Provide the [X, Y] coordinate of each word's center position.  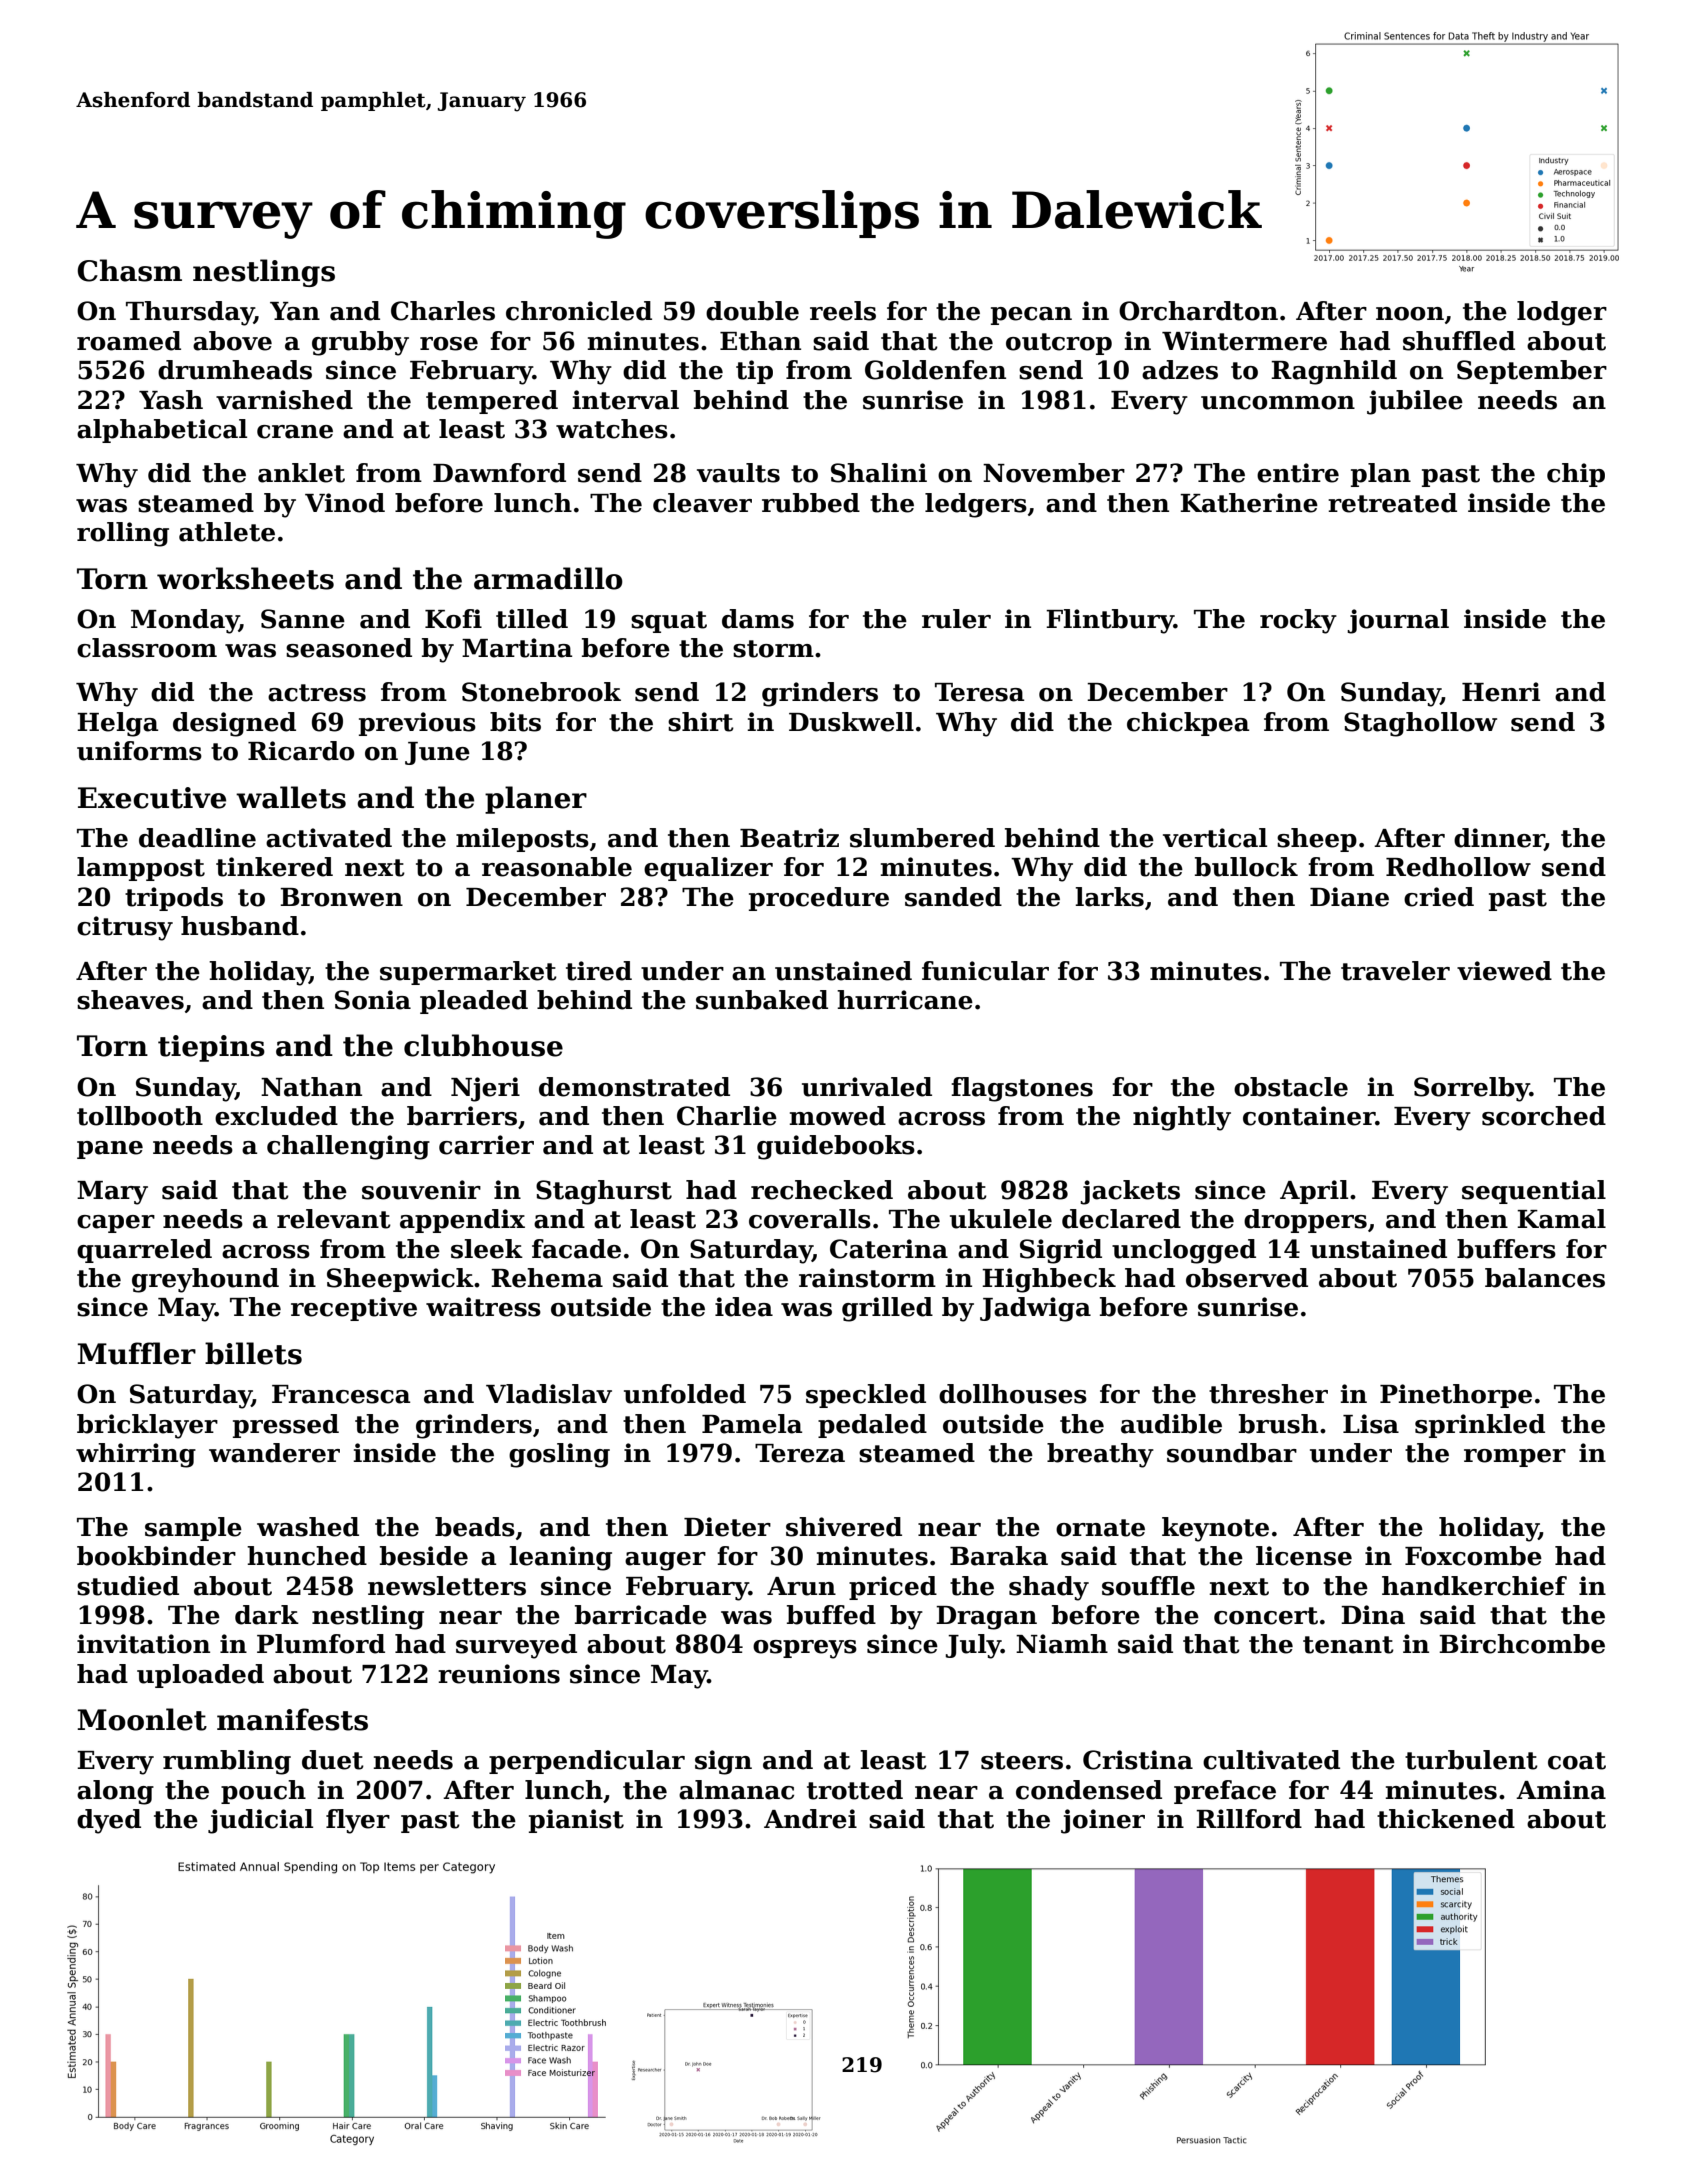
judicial [260, 1821]
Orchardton [1198, 311]
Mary [112, 1193]
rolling [123, 534]
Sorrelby [1472, 1089]
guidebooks [836, 1147]
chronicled [579, 311]
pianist [576, 1821]
